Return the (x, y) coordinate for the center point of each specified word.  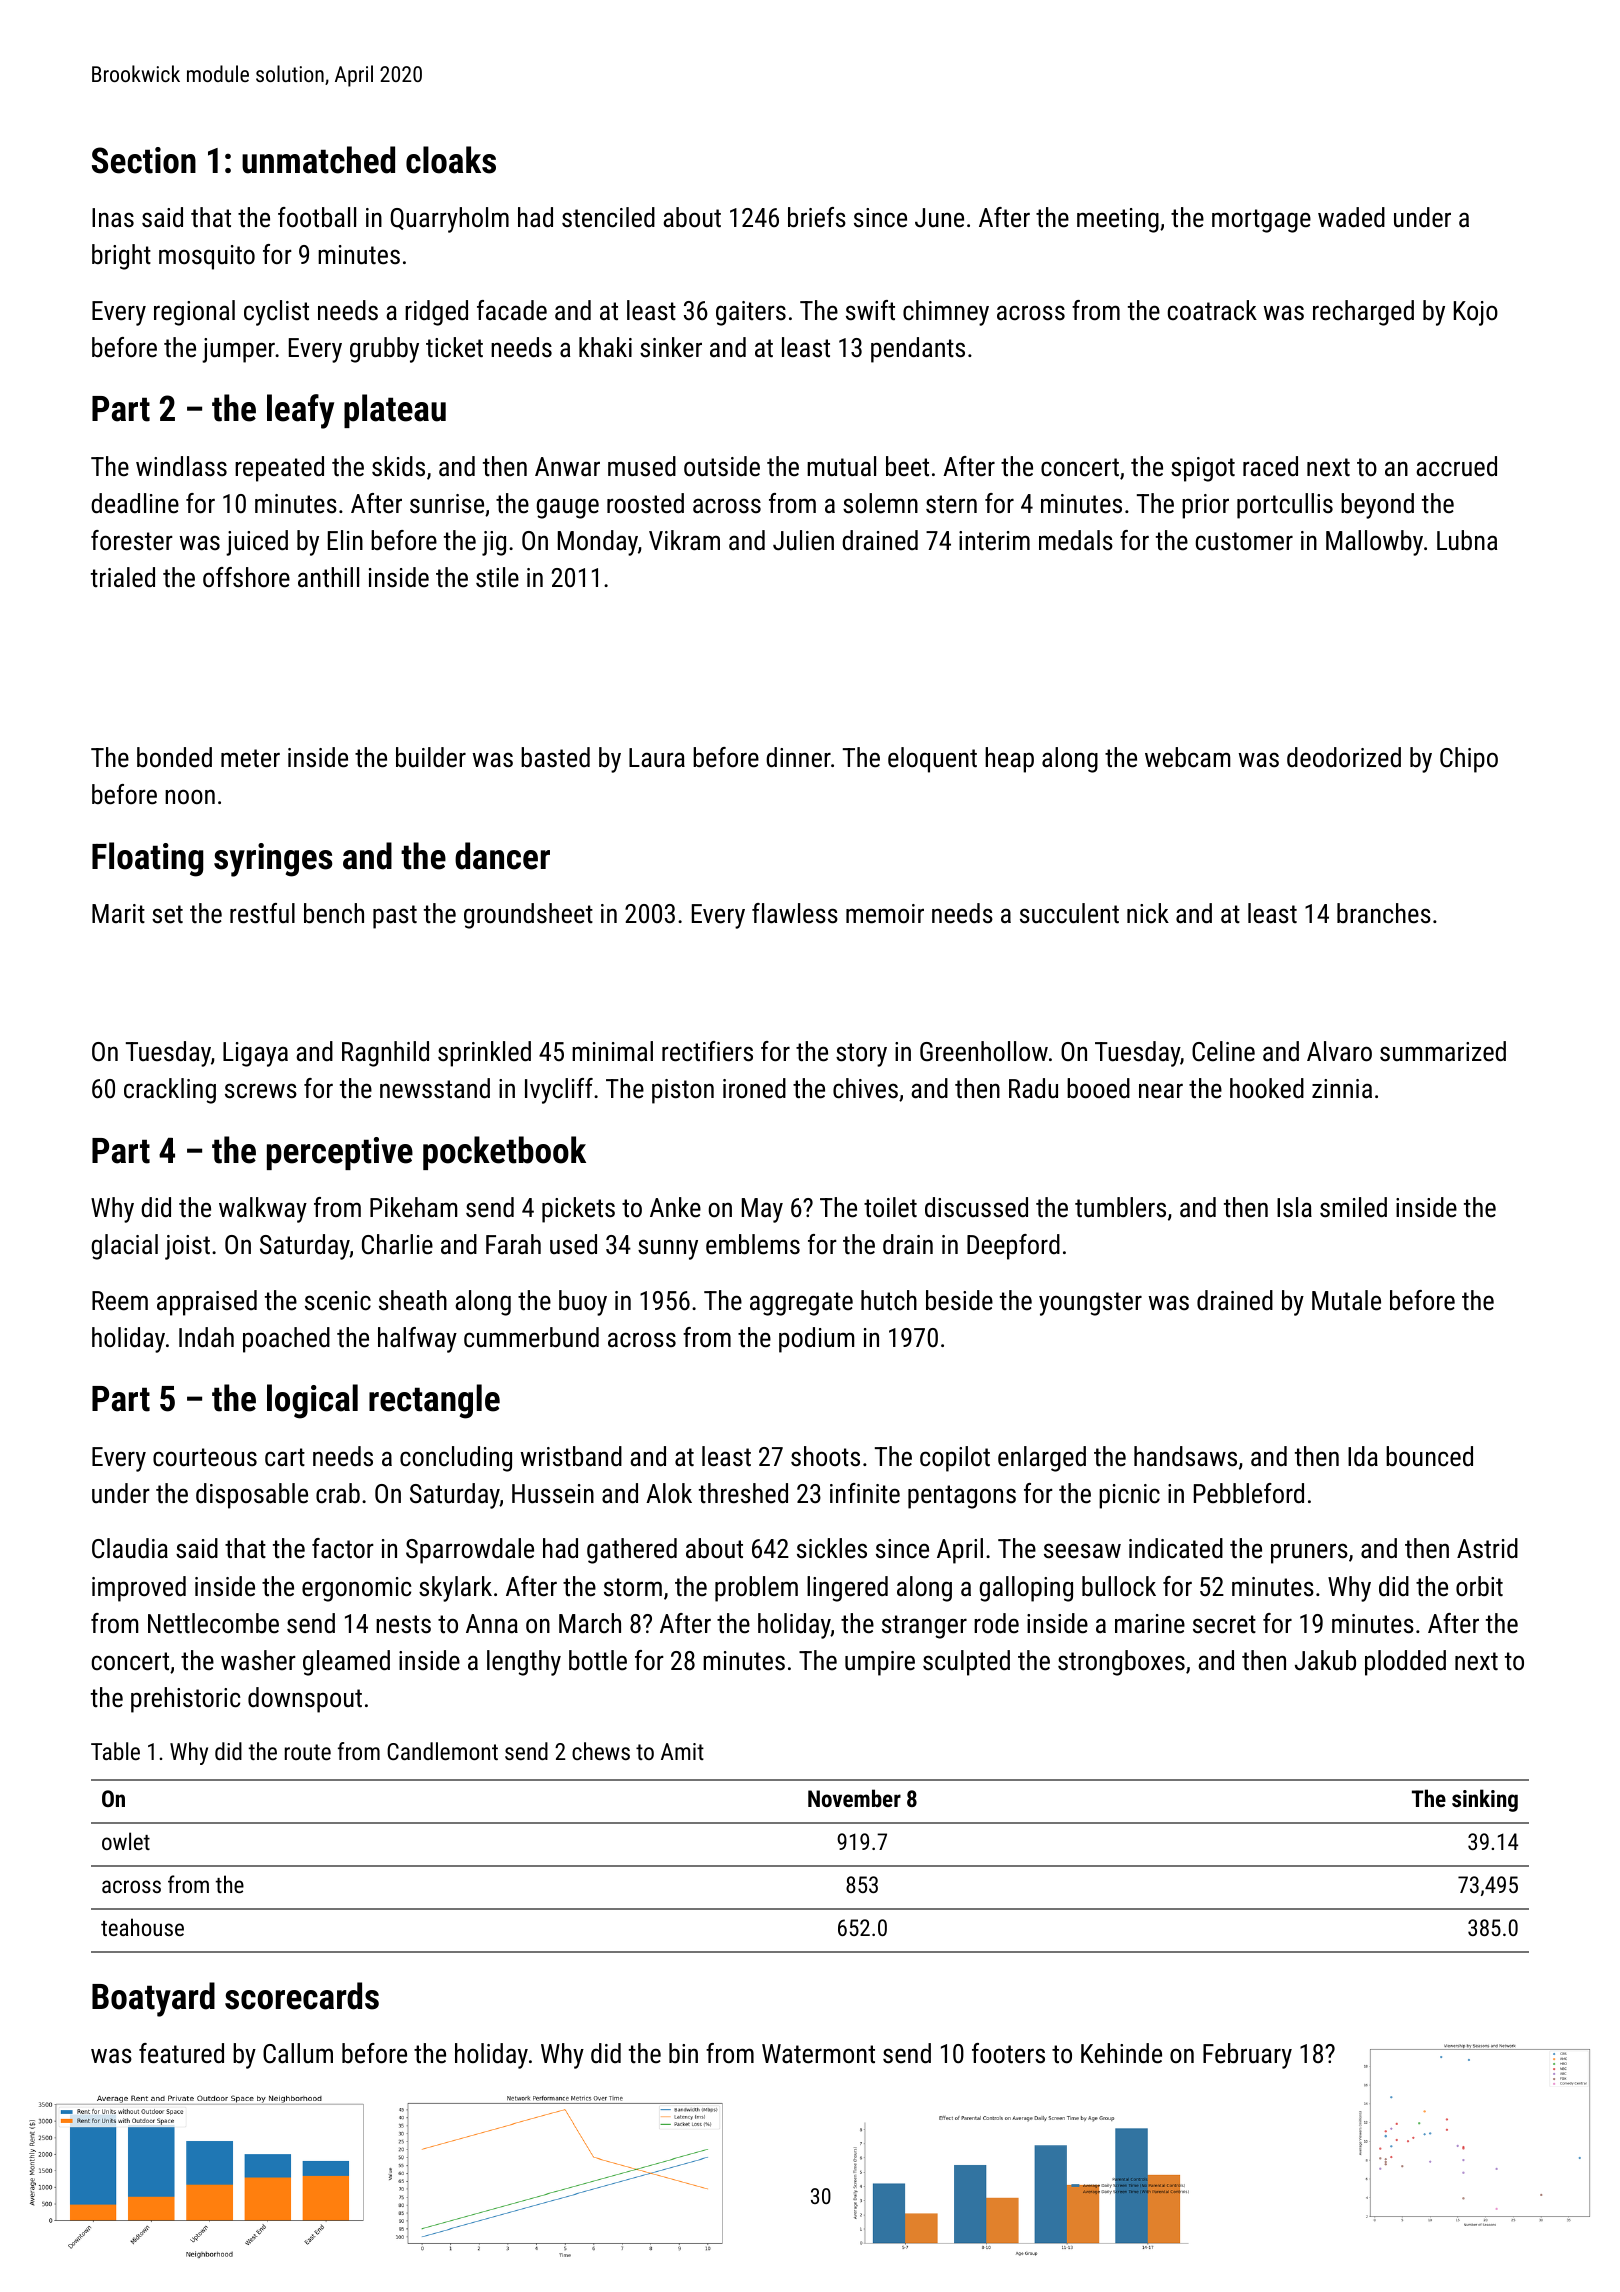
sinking (1485, 1800)
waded (1351, 217)
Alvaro (1339, 1051)
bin (683, 2053)
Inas (113, 218)
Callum (298, 2053)
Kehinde (1121, 2053)
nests (403, 1624)
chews (601, 1751)
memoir (885, 914)
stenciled (608, 217)
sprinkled (484, 1054)
